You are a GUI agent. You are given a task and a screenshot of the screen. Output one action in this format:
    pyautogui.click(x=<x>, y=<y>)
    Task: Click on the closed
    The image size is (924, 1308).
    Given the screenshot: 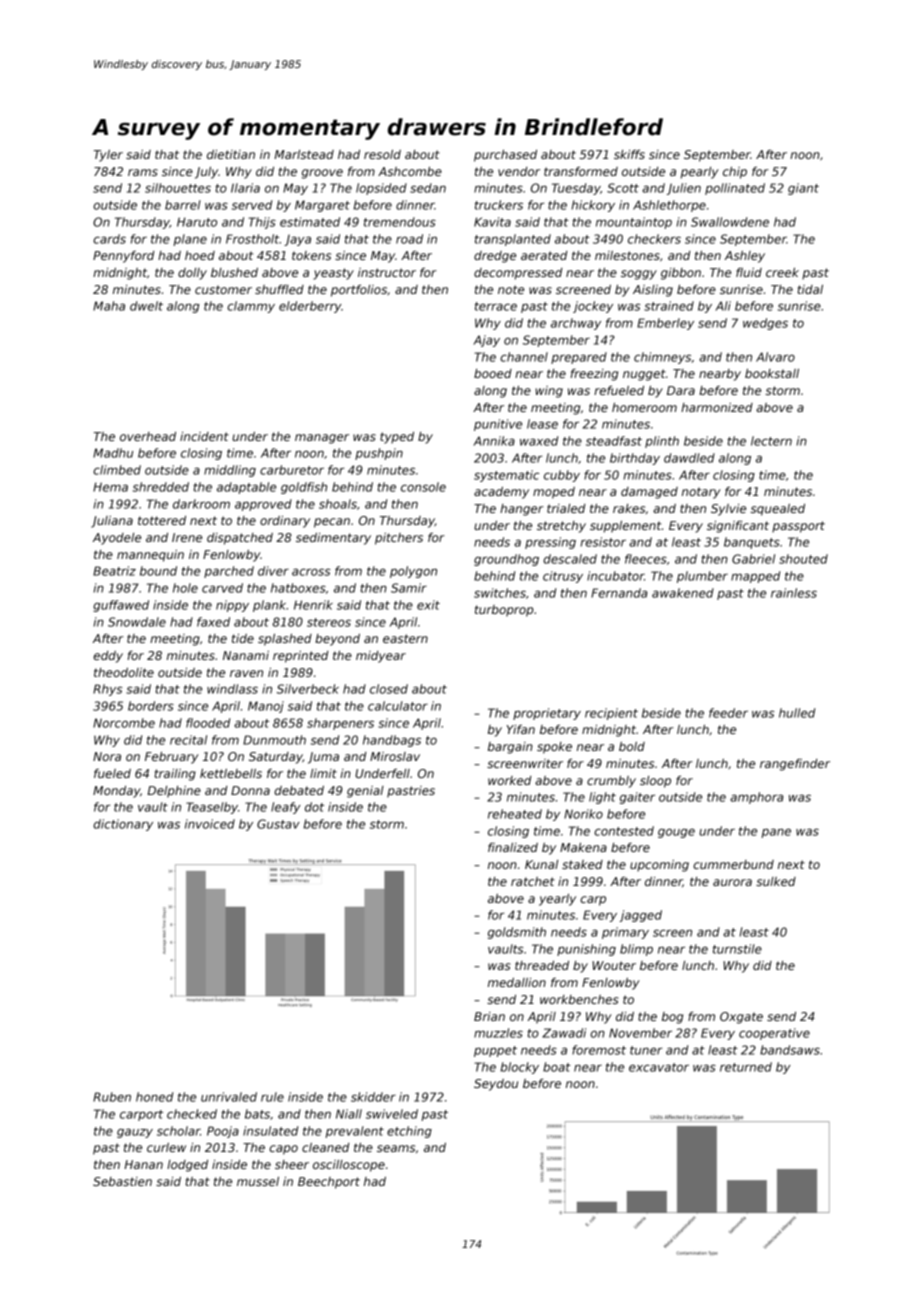 What is the action you would take?
    pyautogui.click(x=389, y=689)
